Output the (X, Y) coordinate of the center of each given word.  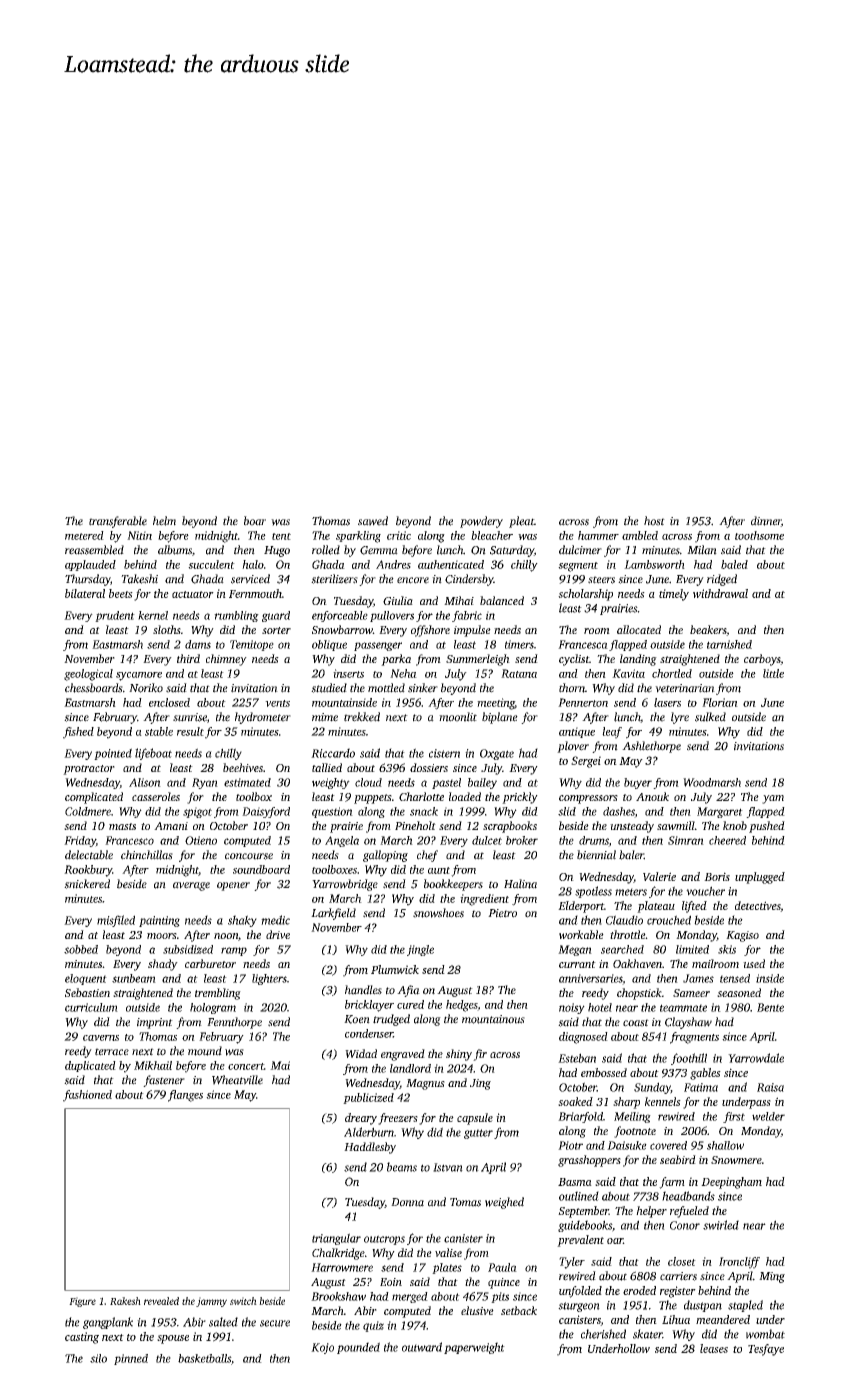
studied (329, 688)
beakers (708, 630)
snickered (87, 884)
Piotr (570, 1145)
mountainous (493, 1019)
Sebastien (87, 992)
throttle (627, 934)
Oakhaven (637, 963)
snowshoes (438, 913)
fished (78, 733)
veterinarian (685, 688)
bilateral (85, 593)
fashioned (87, 1096)
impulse (472, 631)
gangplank (108, 1323)
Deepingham (731, 1183)
